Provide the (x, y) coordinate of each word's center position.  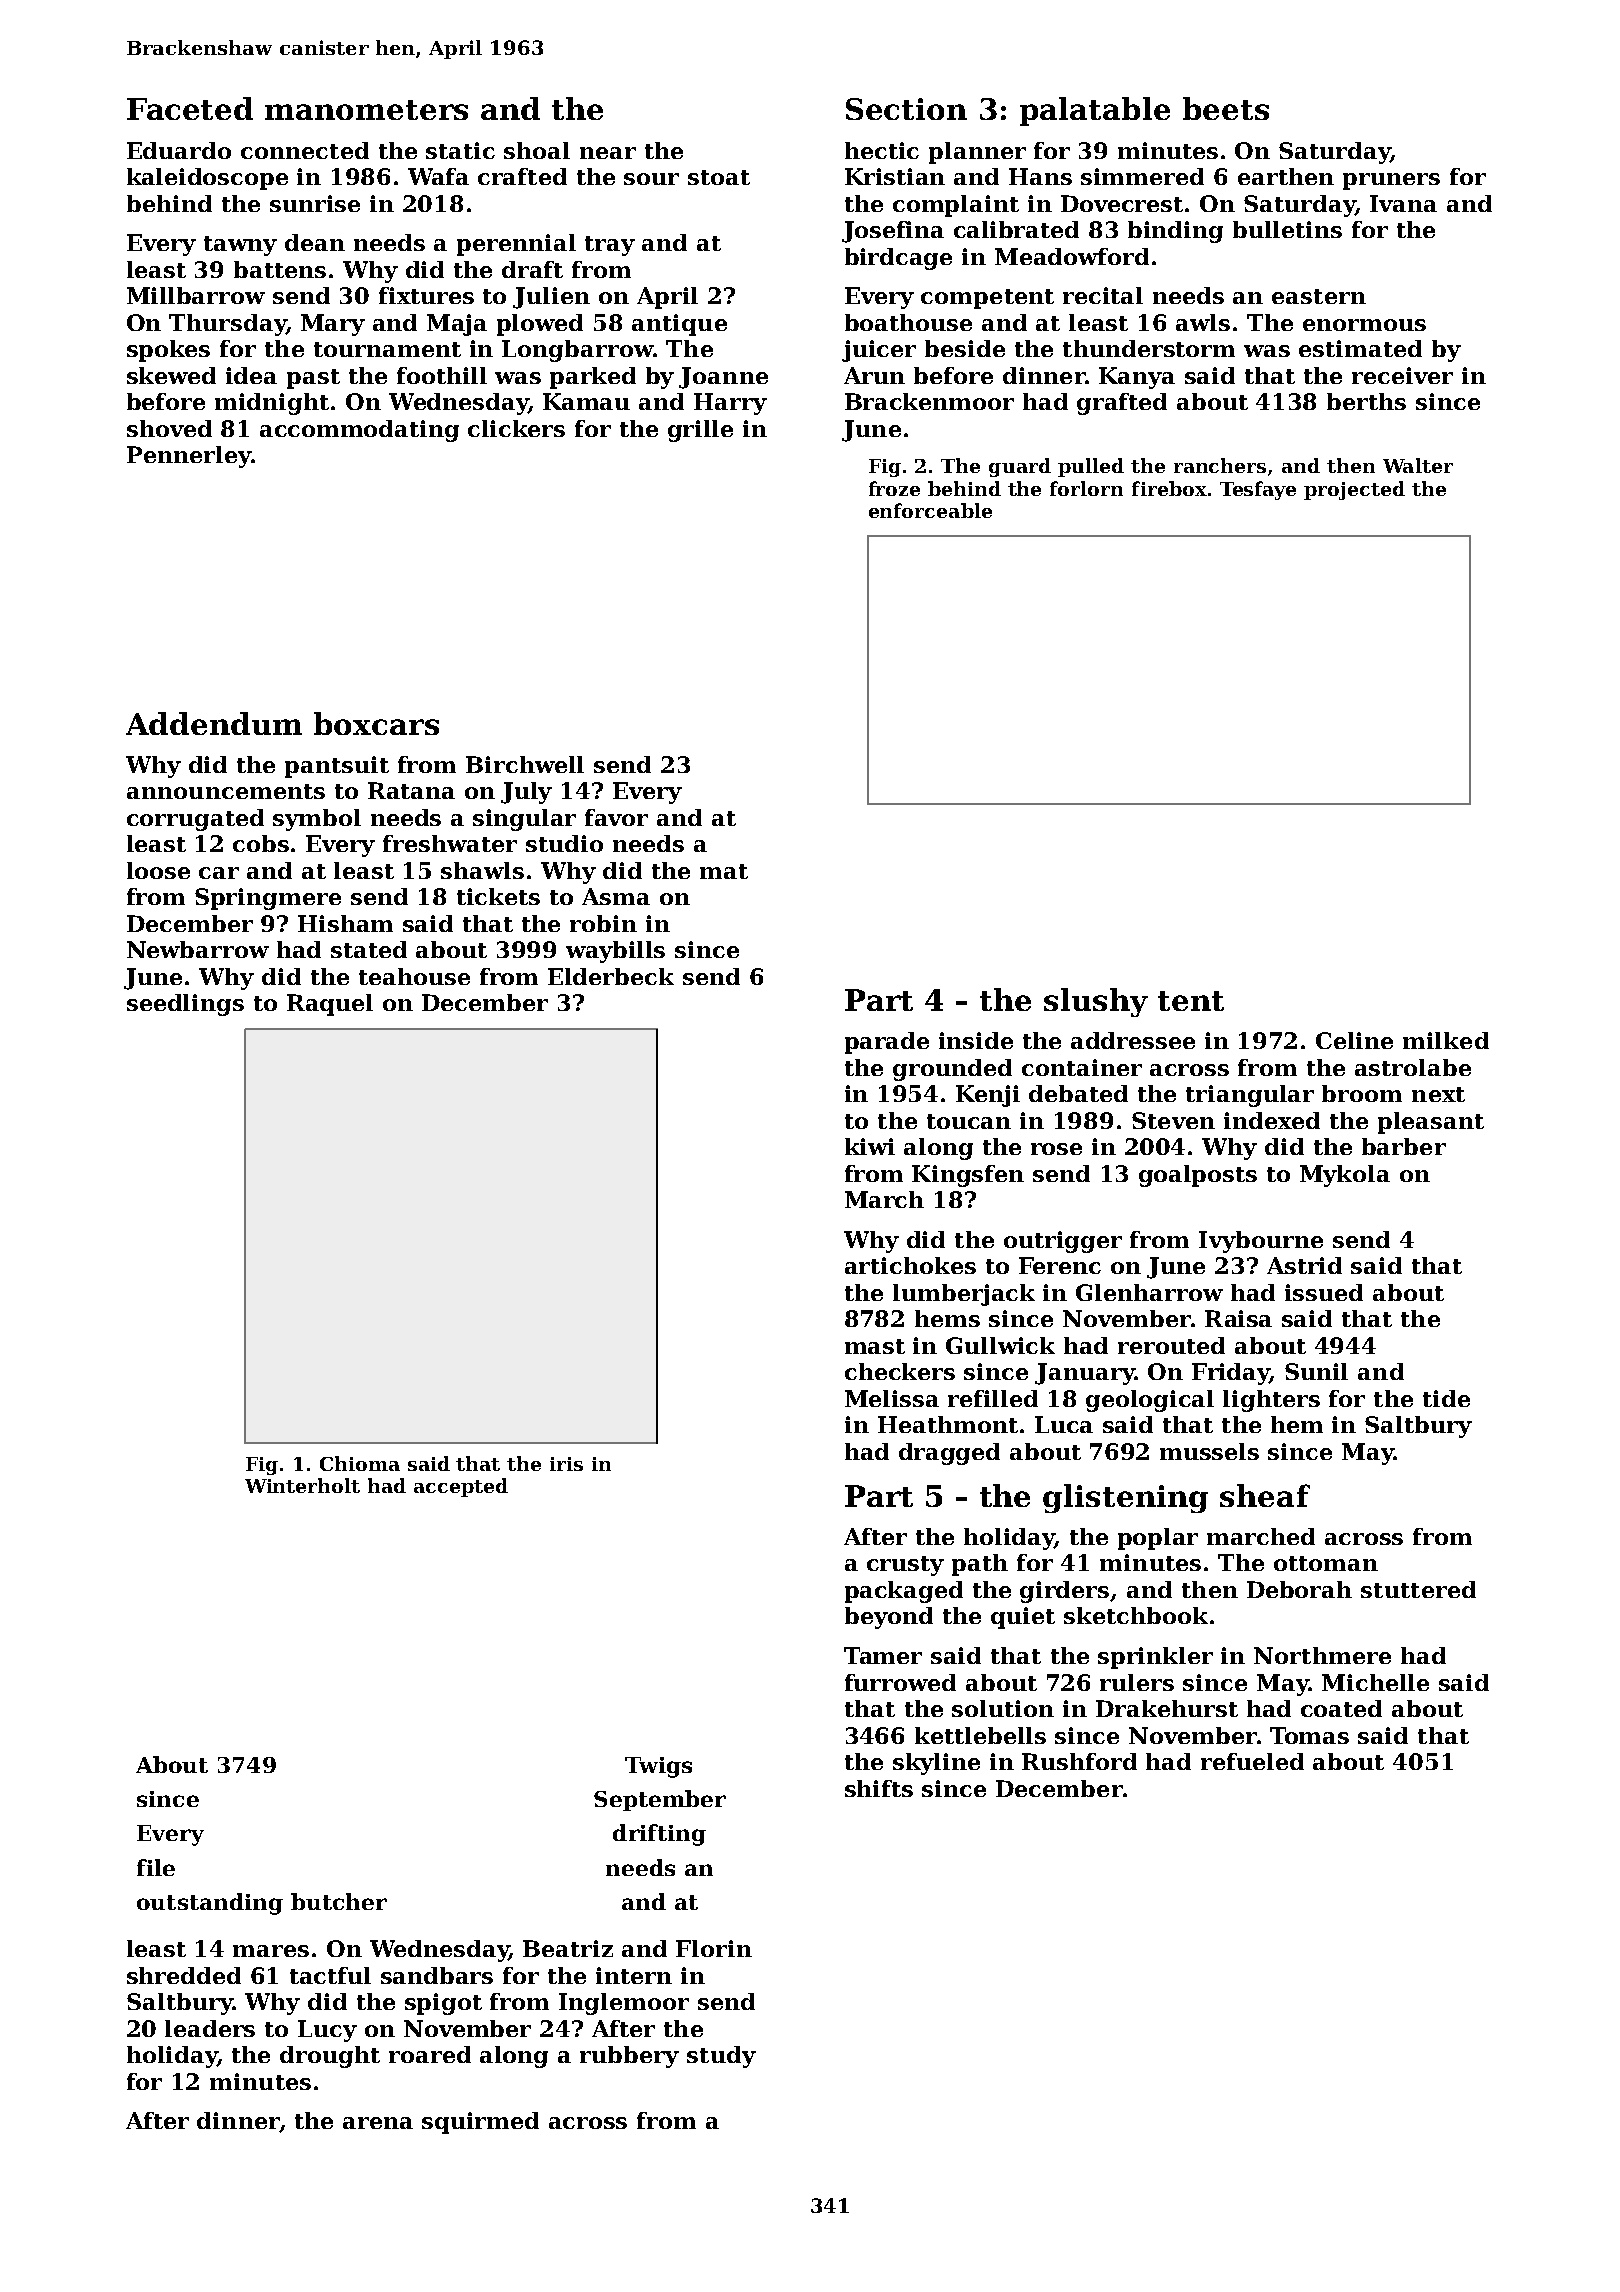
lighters (1271, 1401)
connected (305, 150)
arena (378, 2123)
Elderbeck (611, 976)
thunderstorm (1149, 348)
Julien (551, 298)
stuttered (1418, 1589)
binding (1175, 232)
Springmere (268, 899)
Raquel (330, 1005)
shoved (169, 428)
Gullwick (1000, 1345)
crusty (905, 1566)
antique (679, 325)
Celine (1354, 1040)
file (156, 1867)
